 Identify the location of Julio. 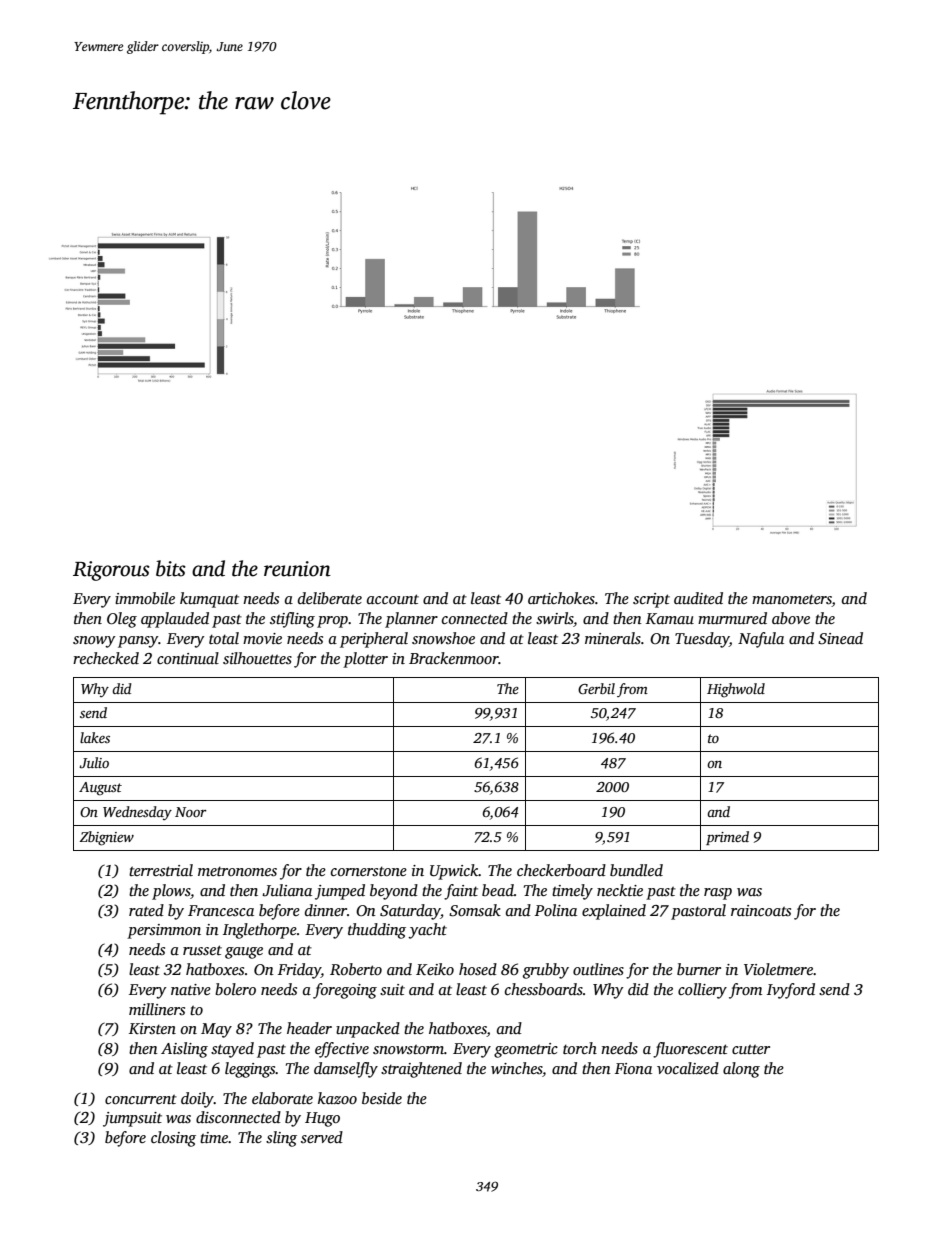
(94, 762).
